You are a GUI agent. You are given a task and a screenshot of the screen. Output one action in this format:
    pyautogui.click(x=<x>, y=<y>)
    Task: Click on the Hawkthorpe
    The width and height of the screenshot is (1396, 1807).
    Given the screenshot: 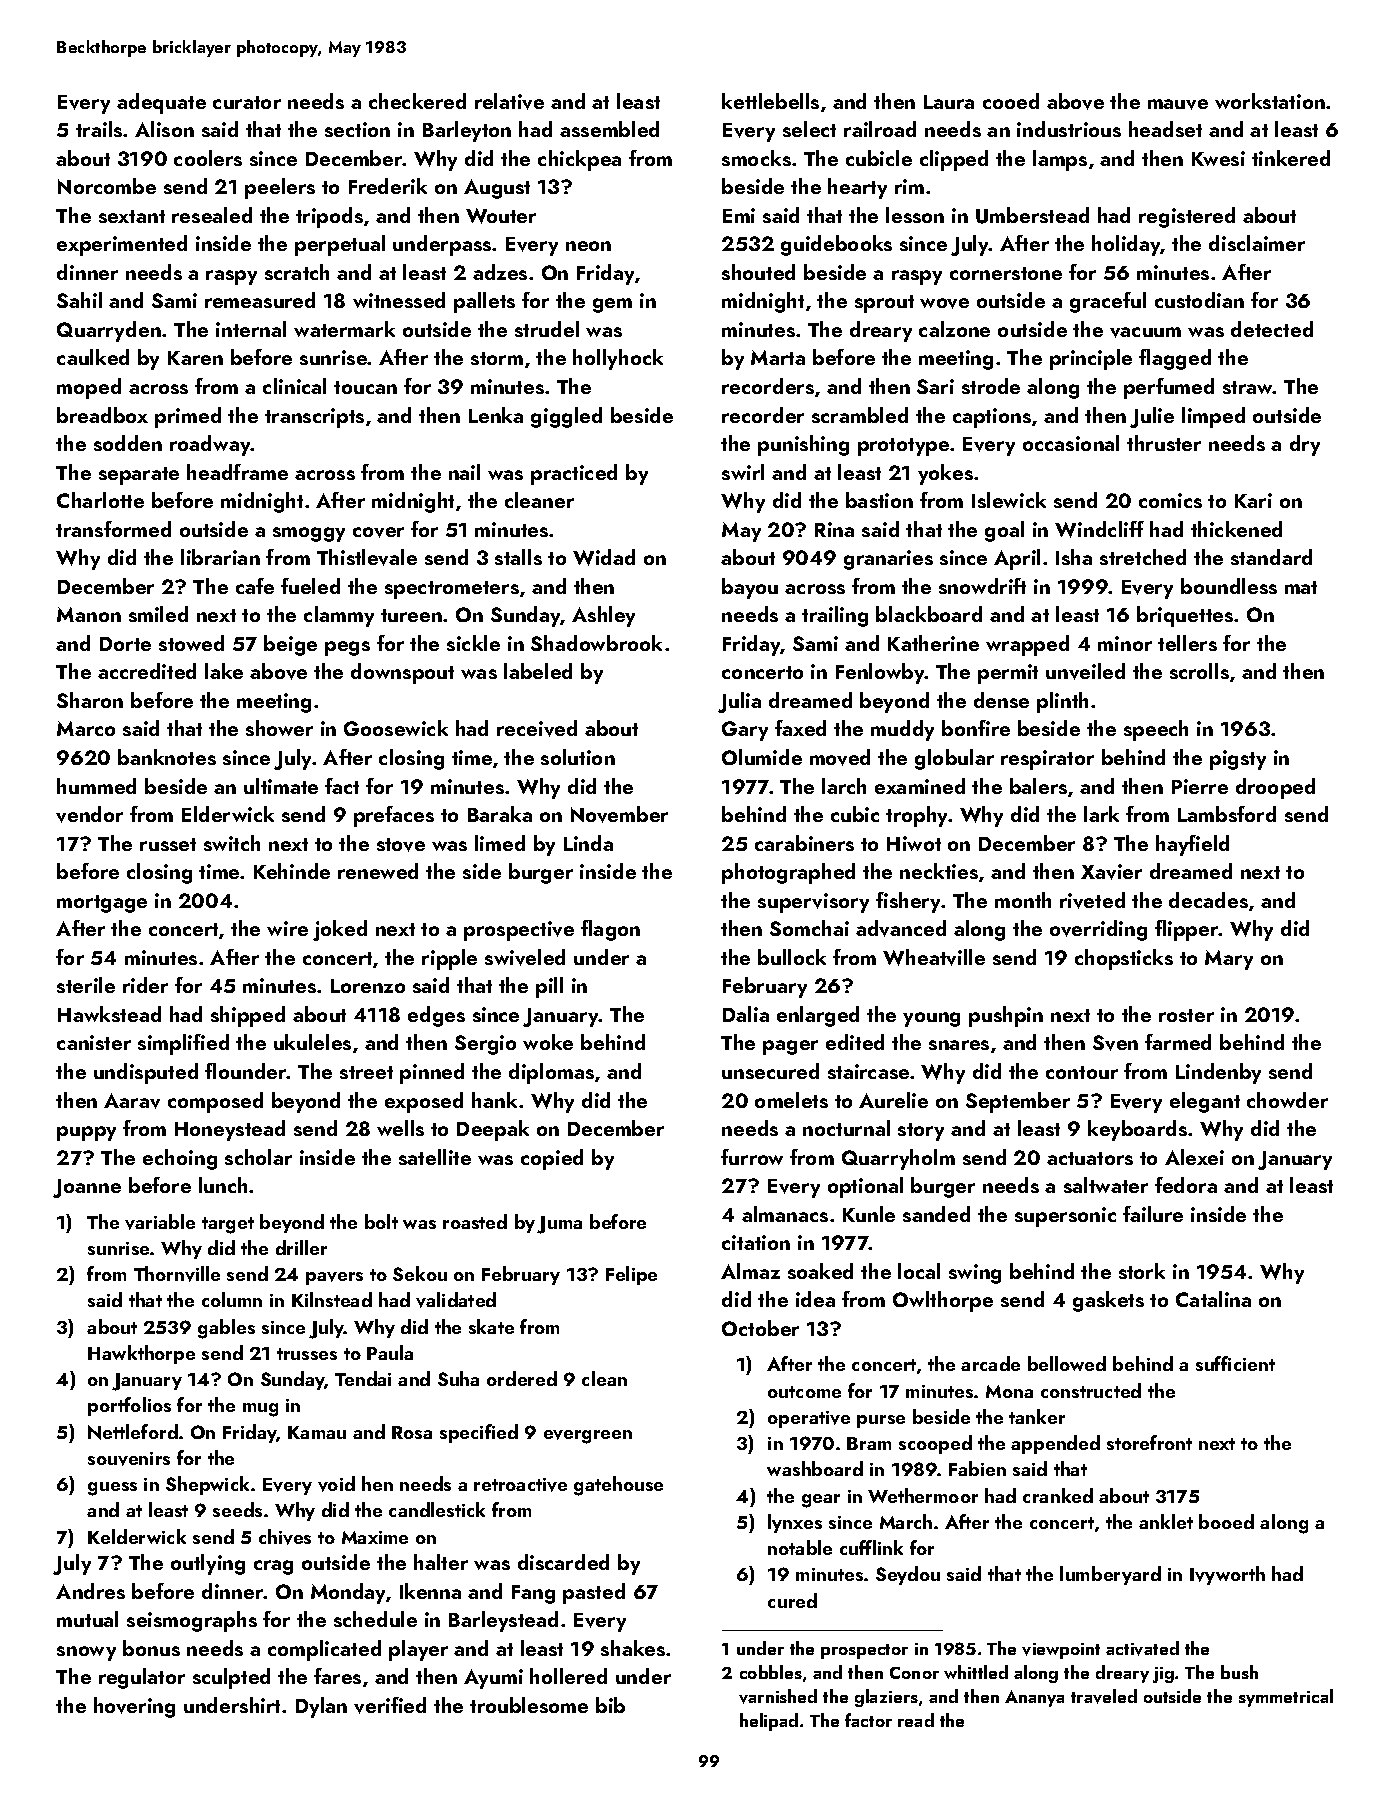 What is the action you would take?
    pyautogui.click(x=141, y=1354)
